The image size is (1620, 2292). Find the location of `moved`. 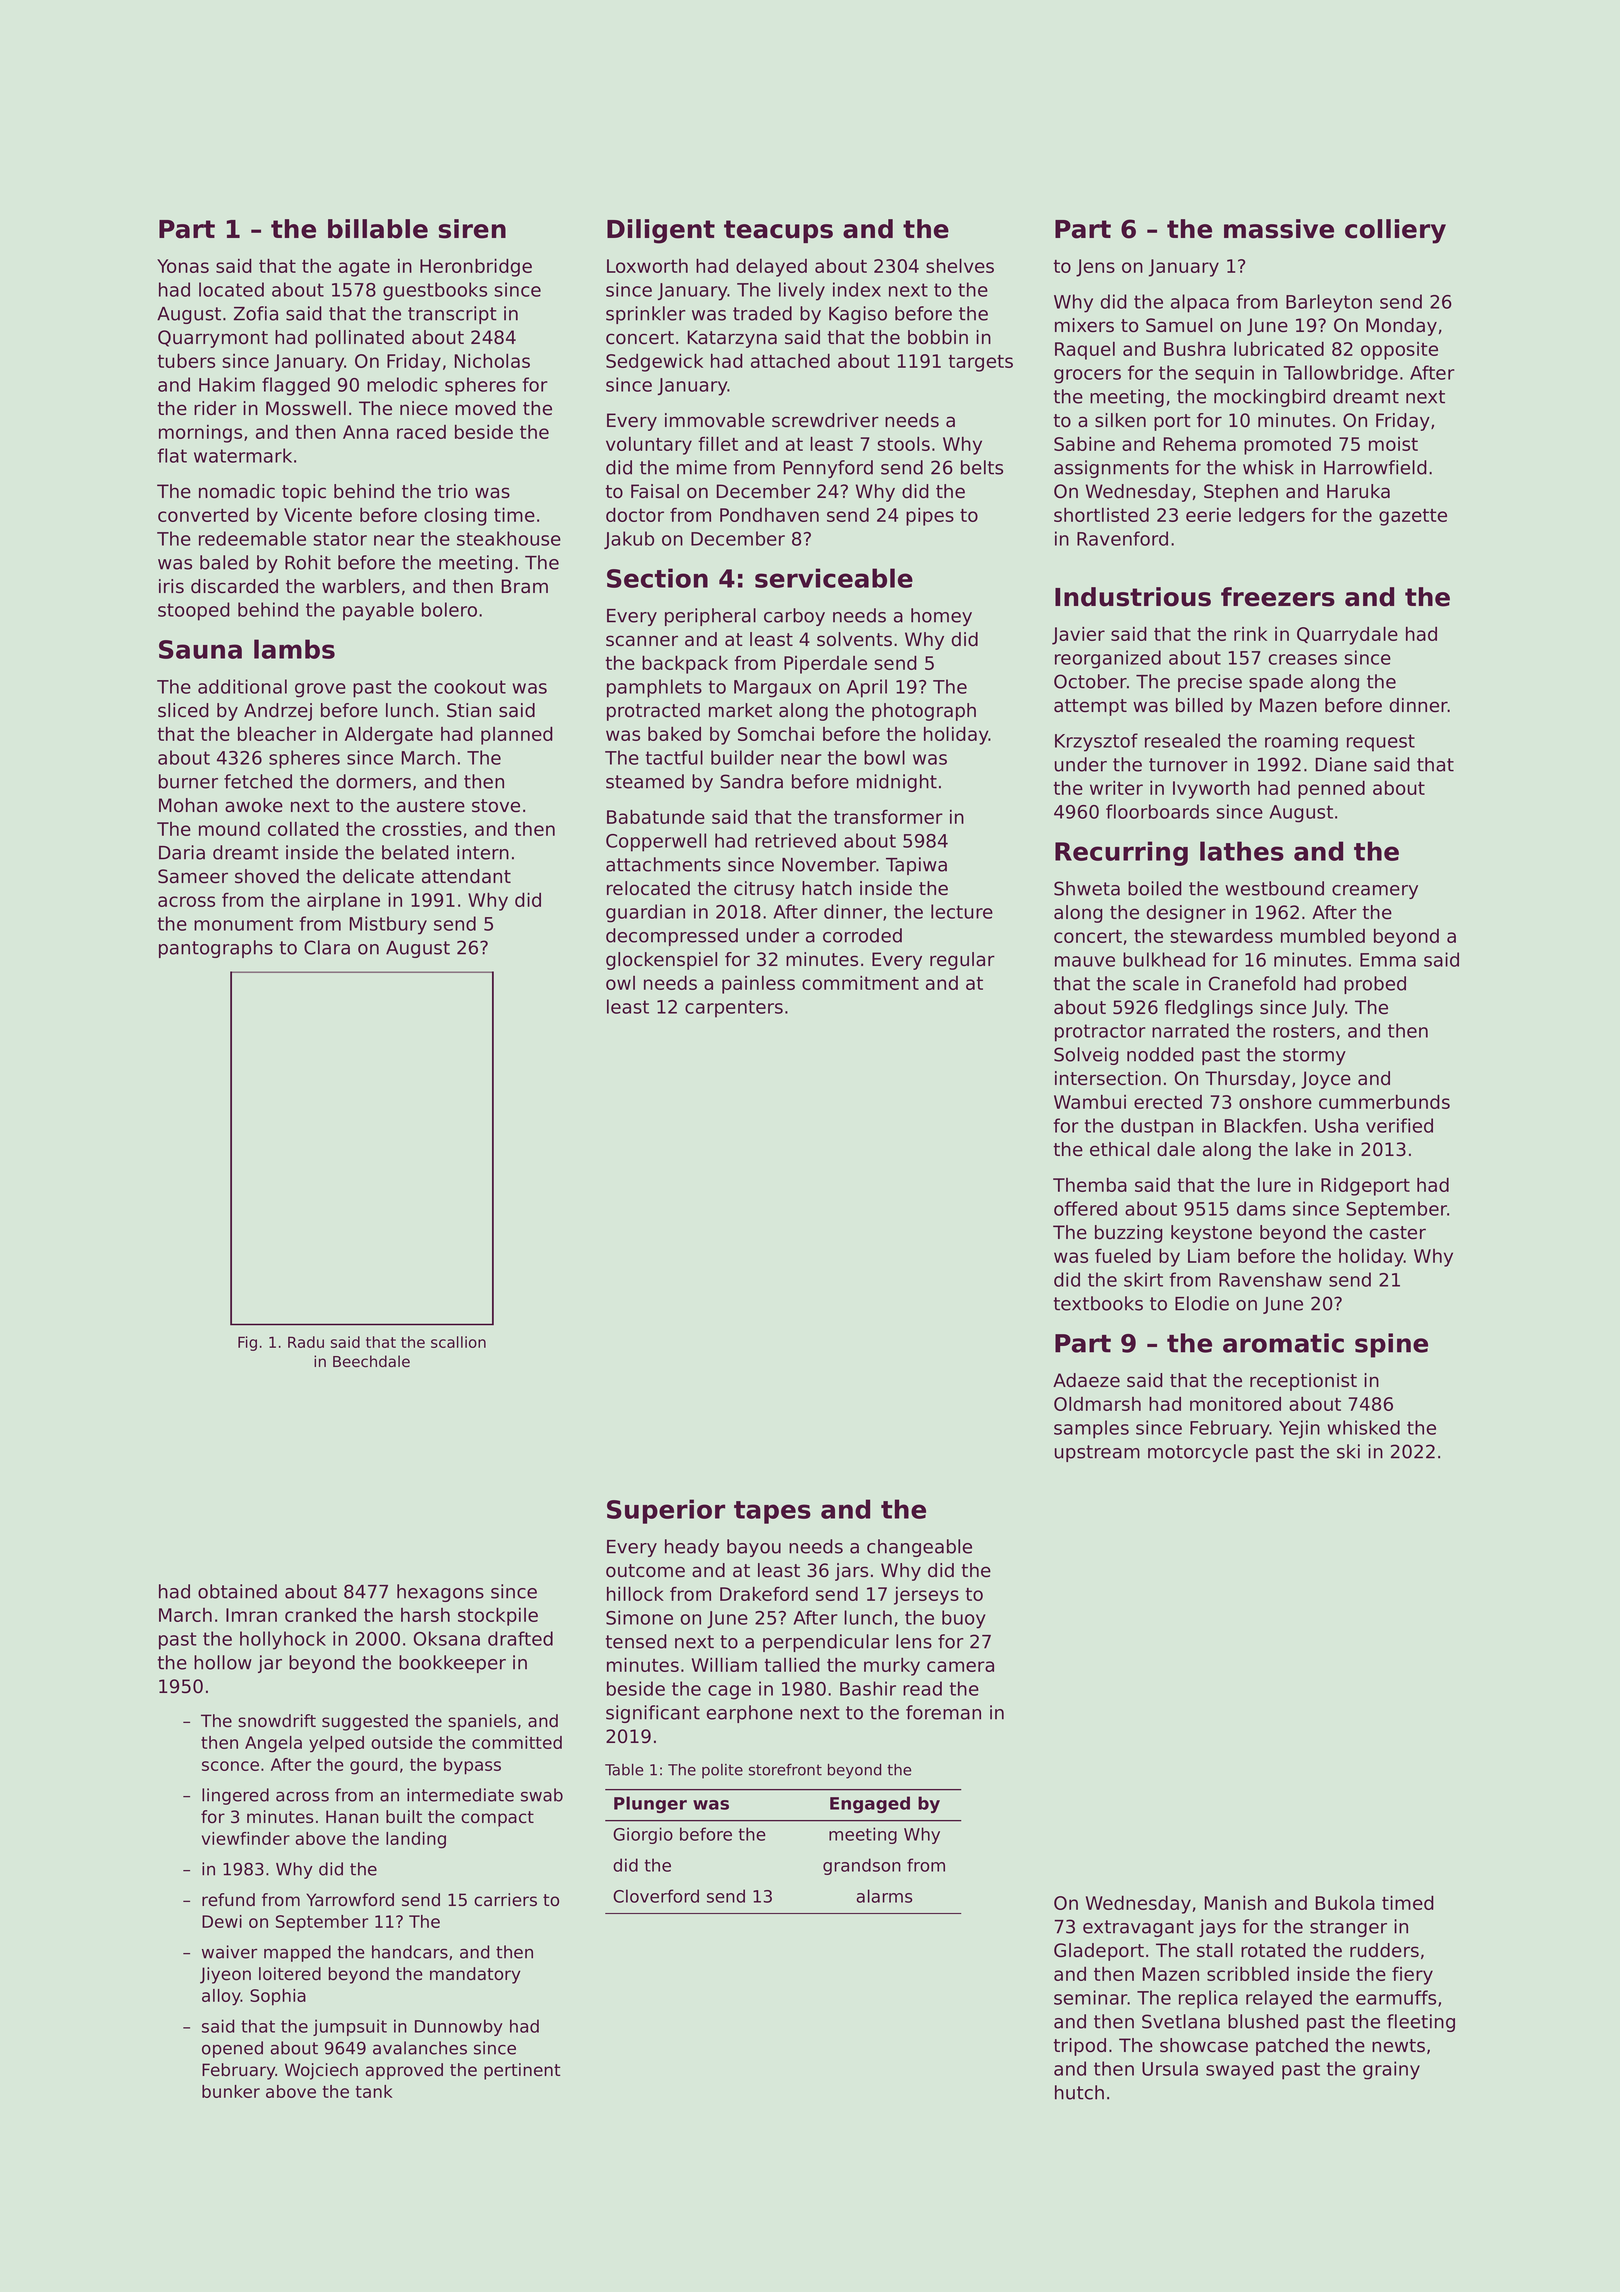

moved is located at coordinates (485, 408).
